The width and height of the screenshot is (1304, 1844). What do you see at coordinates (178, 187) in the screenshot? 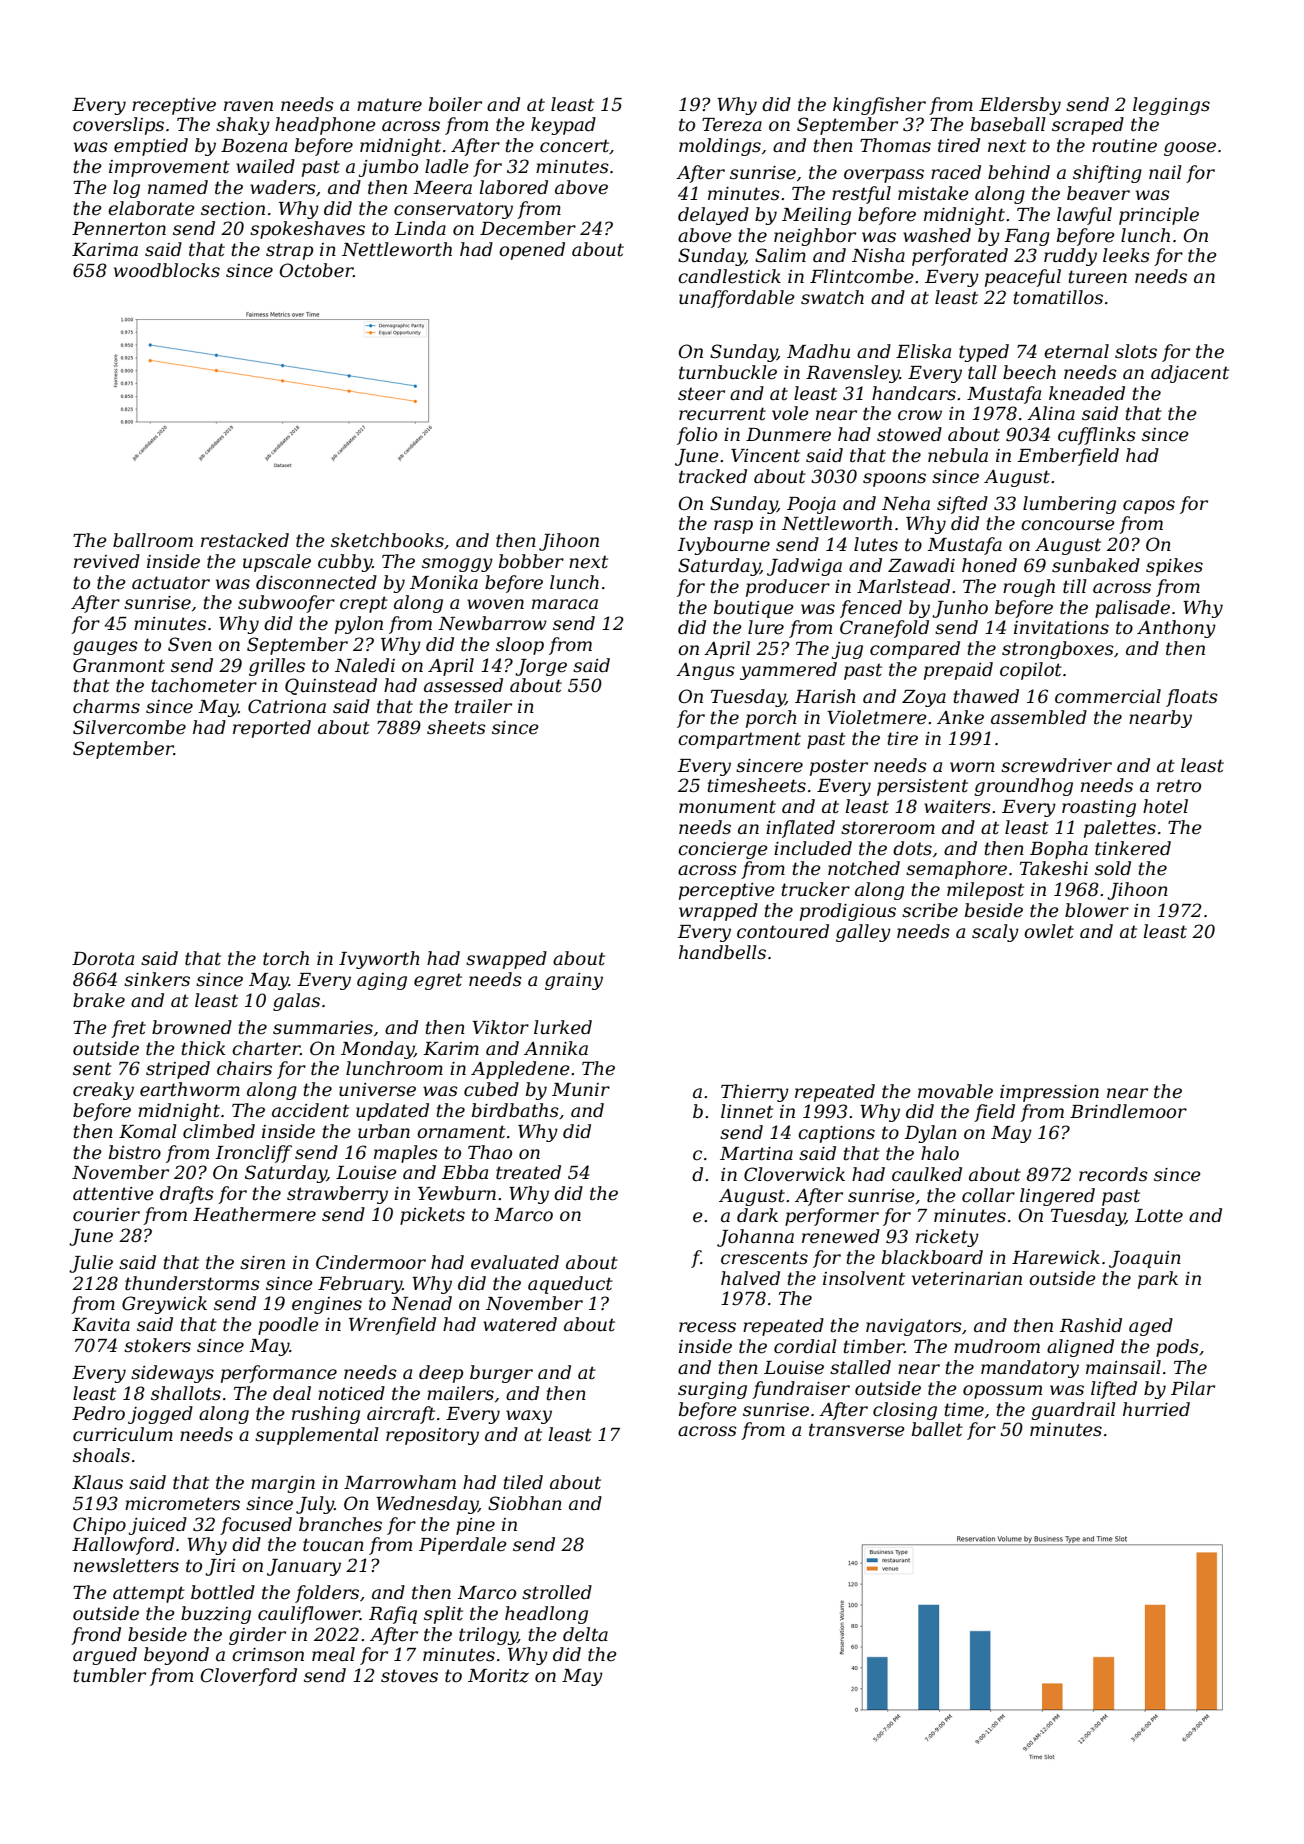
I see `named` at bounding box center [178, 187].
